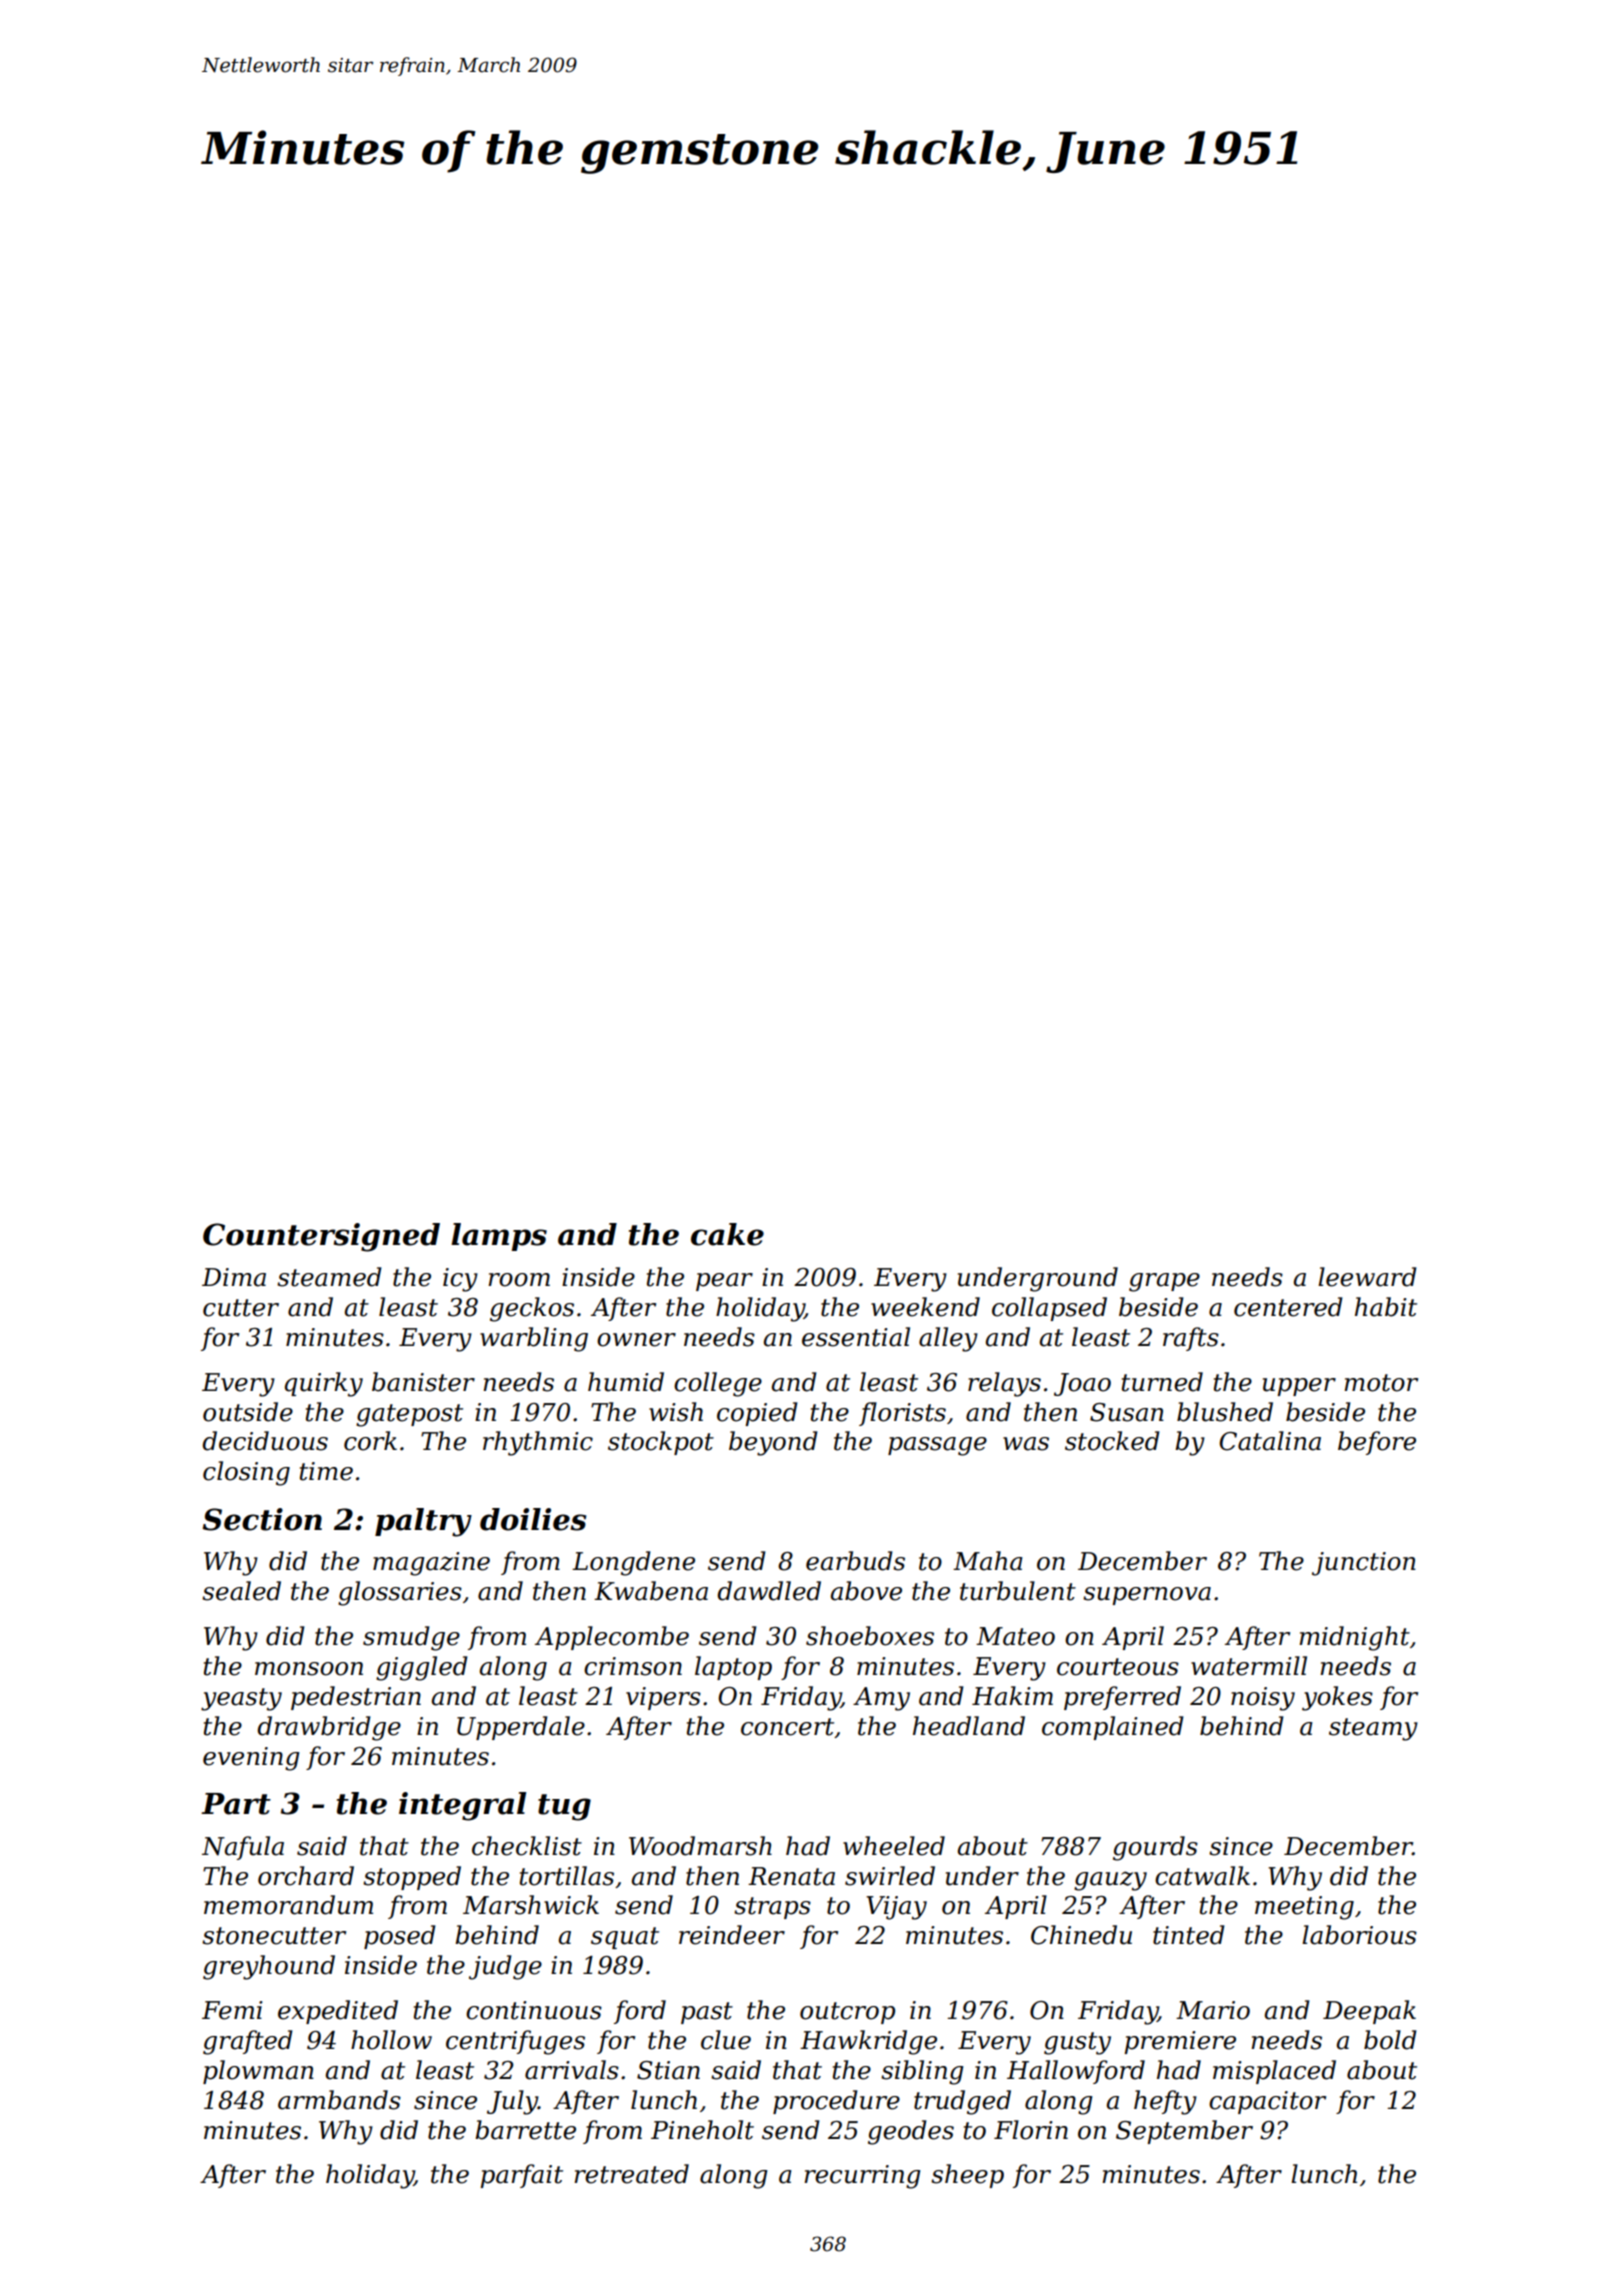  Describe the element at coordinates (631, 2174) in the screenshot. I see `retreated` at that location.
